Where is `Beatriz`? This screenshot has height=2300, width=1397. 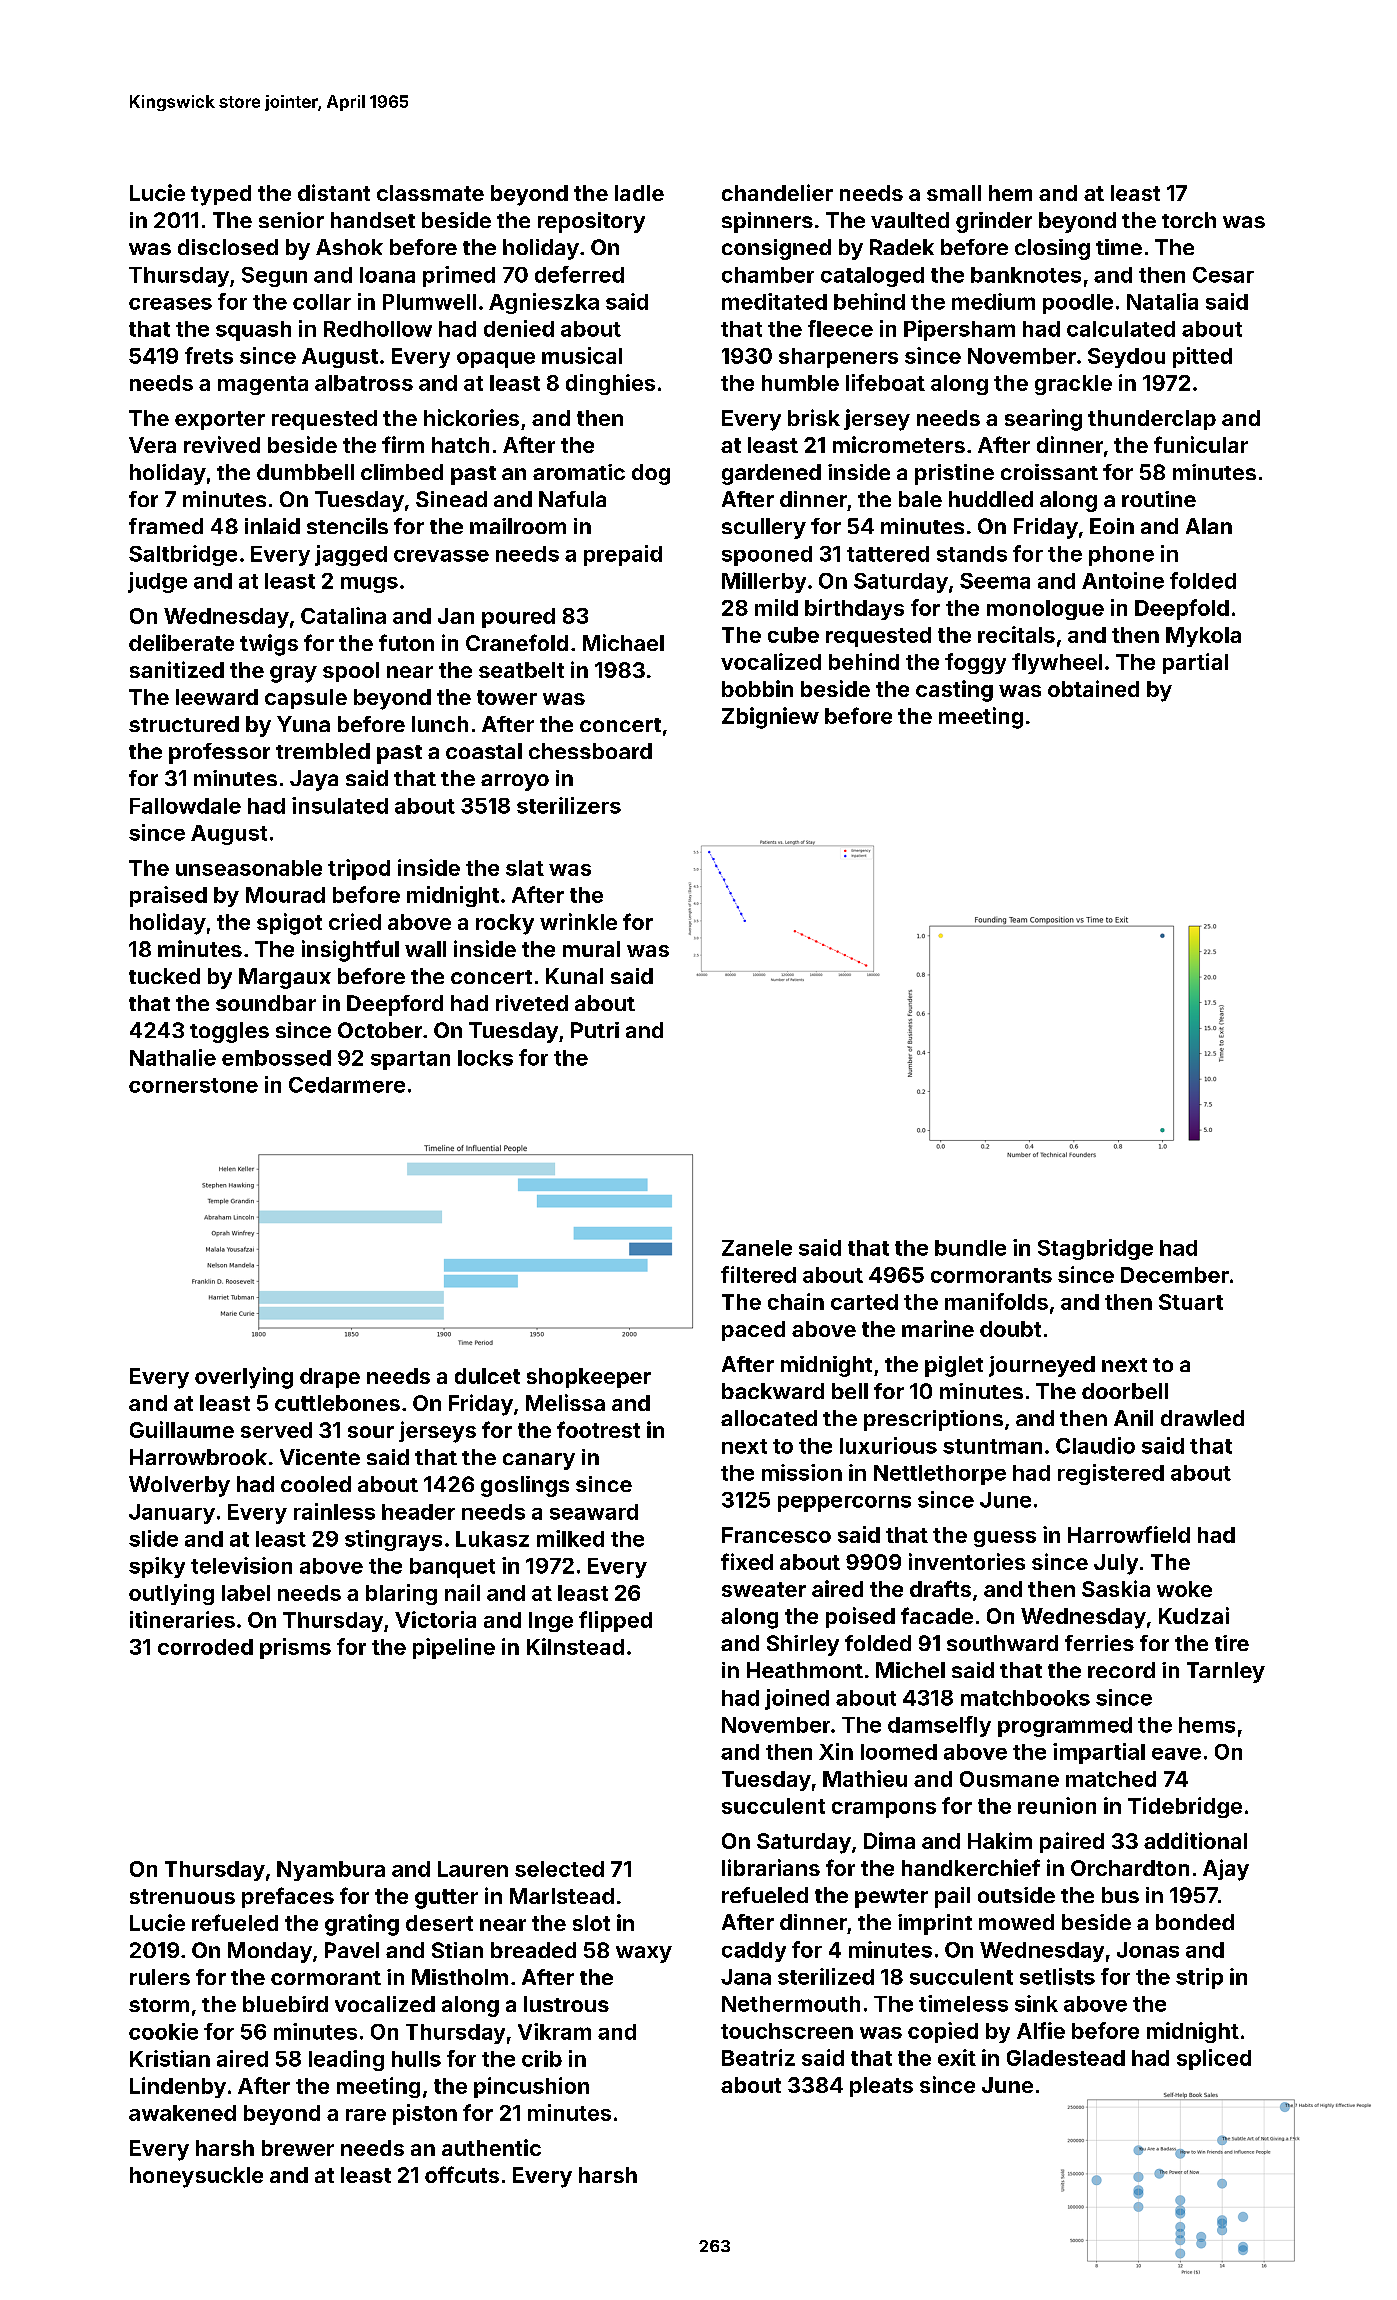 Beatriz is located at coordinates (758, 2057).
